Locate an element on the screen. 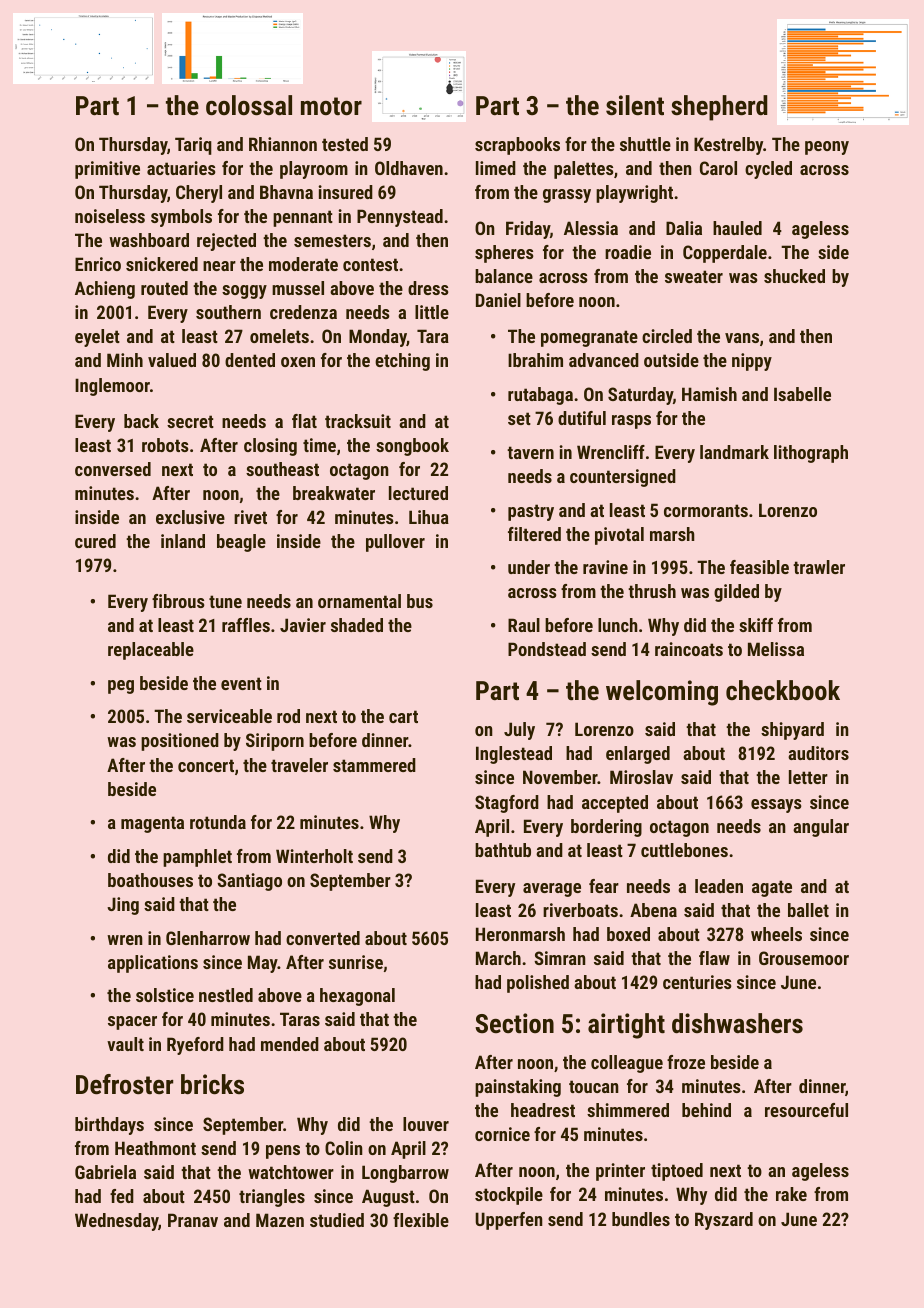 Image resolution: width=924 pixels, height=1308 pixels. fed is located at coordinates (122, 1196).
